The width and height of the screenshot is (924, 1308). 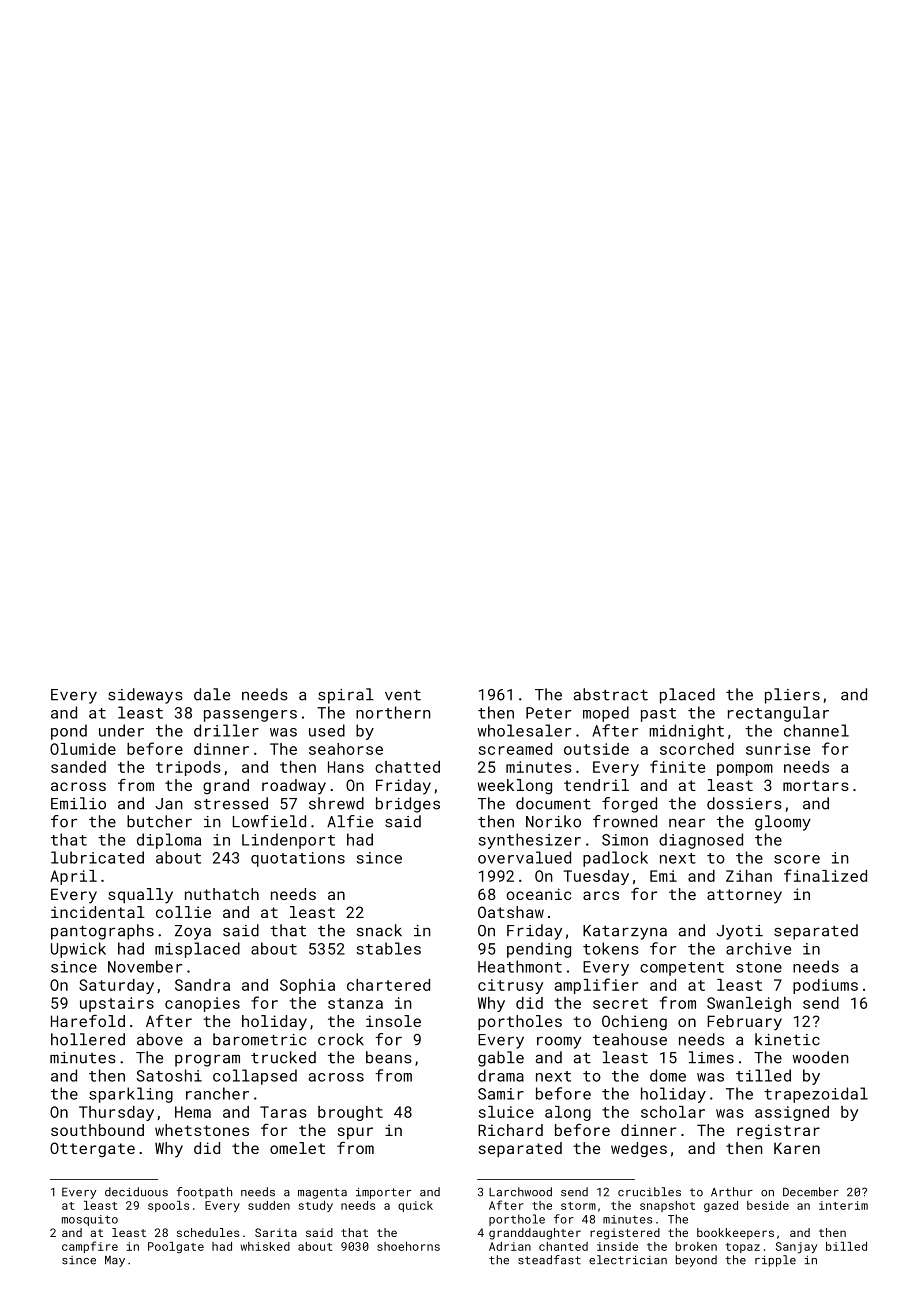 I want to click on Richard, so click(x=510, y=1130).
